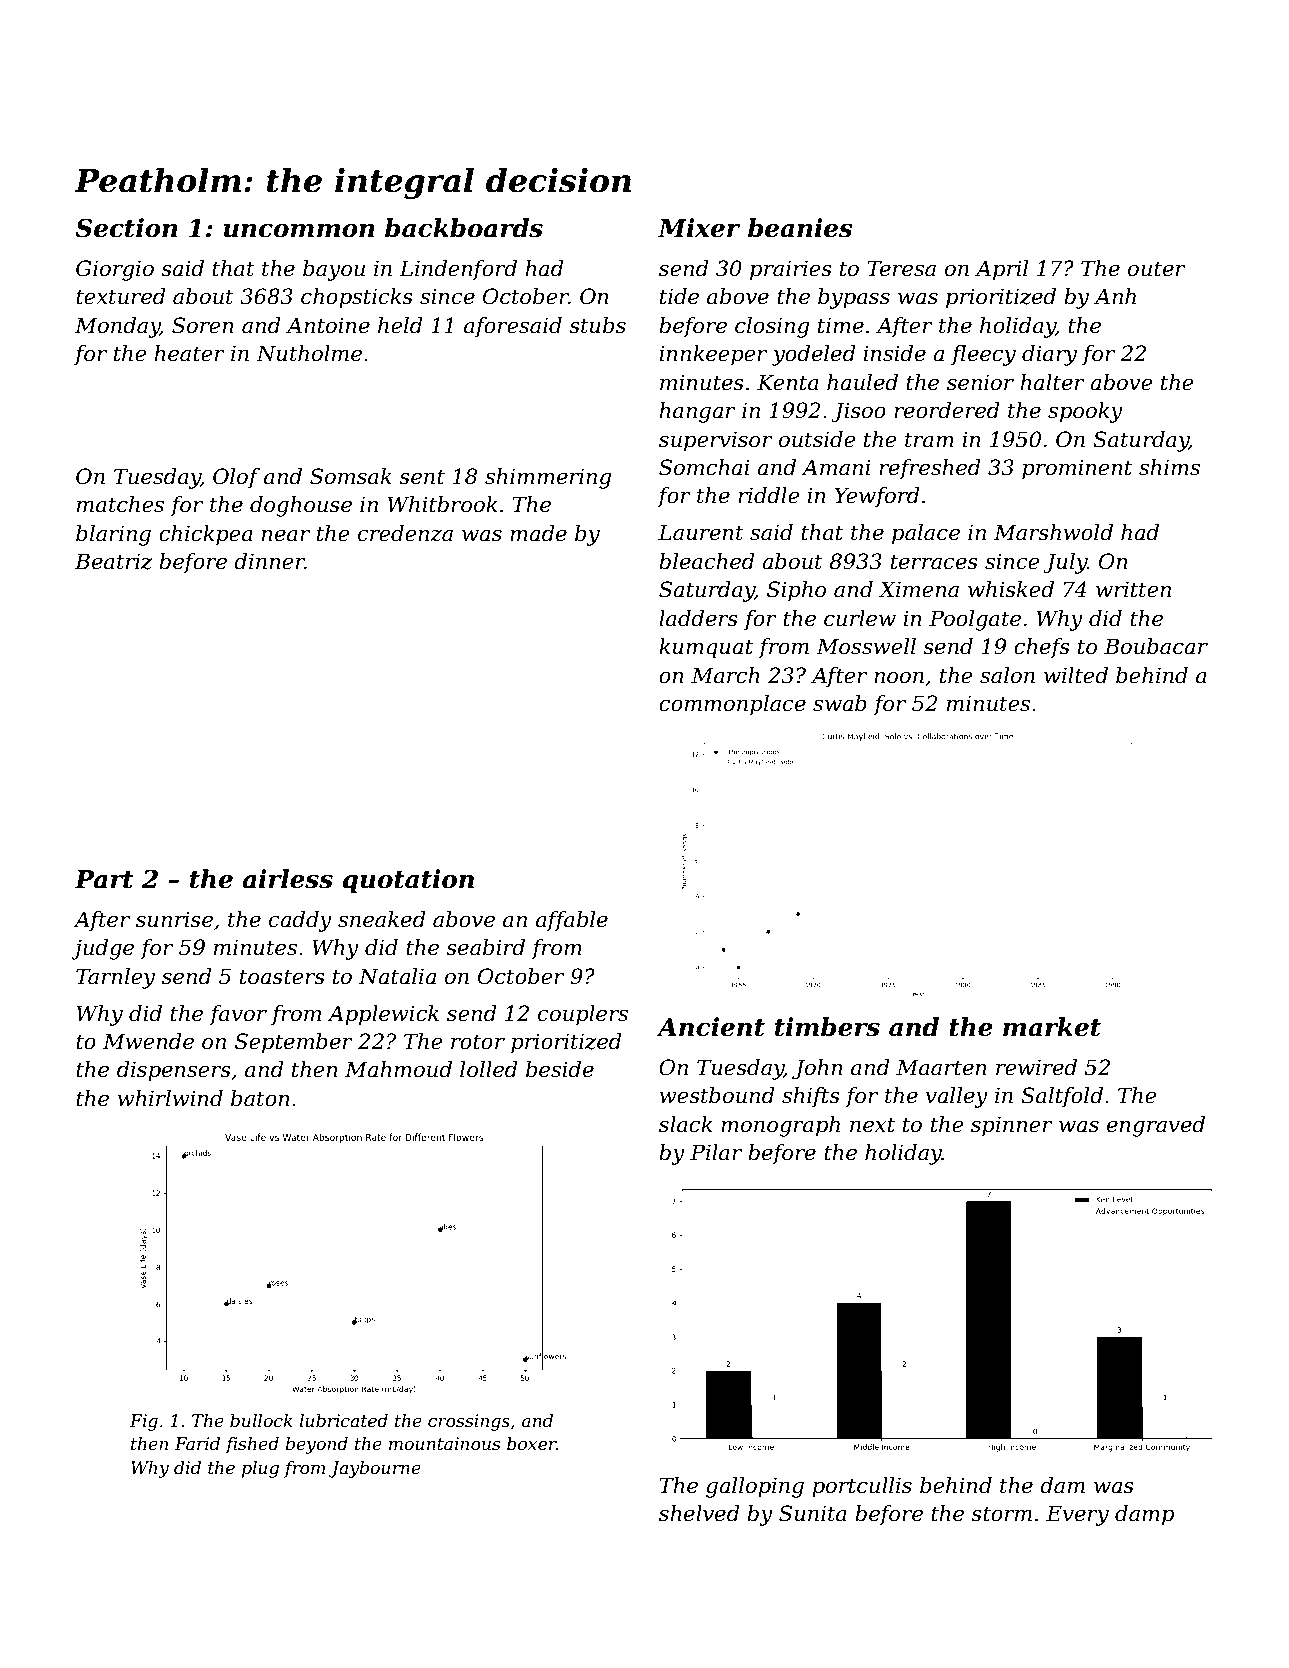  What do you see at coordinates (716, 1152) in the page?
I see `Pilar` at bounding box center [716, 1152].
